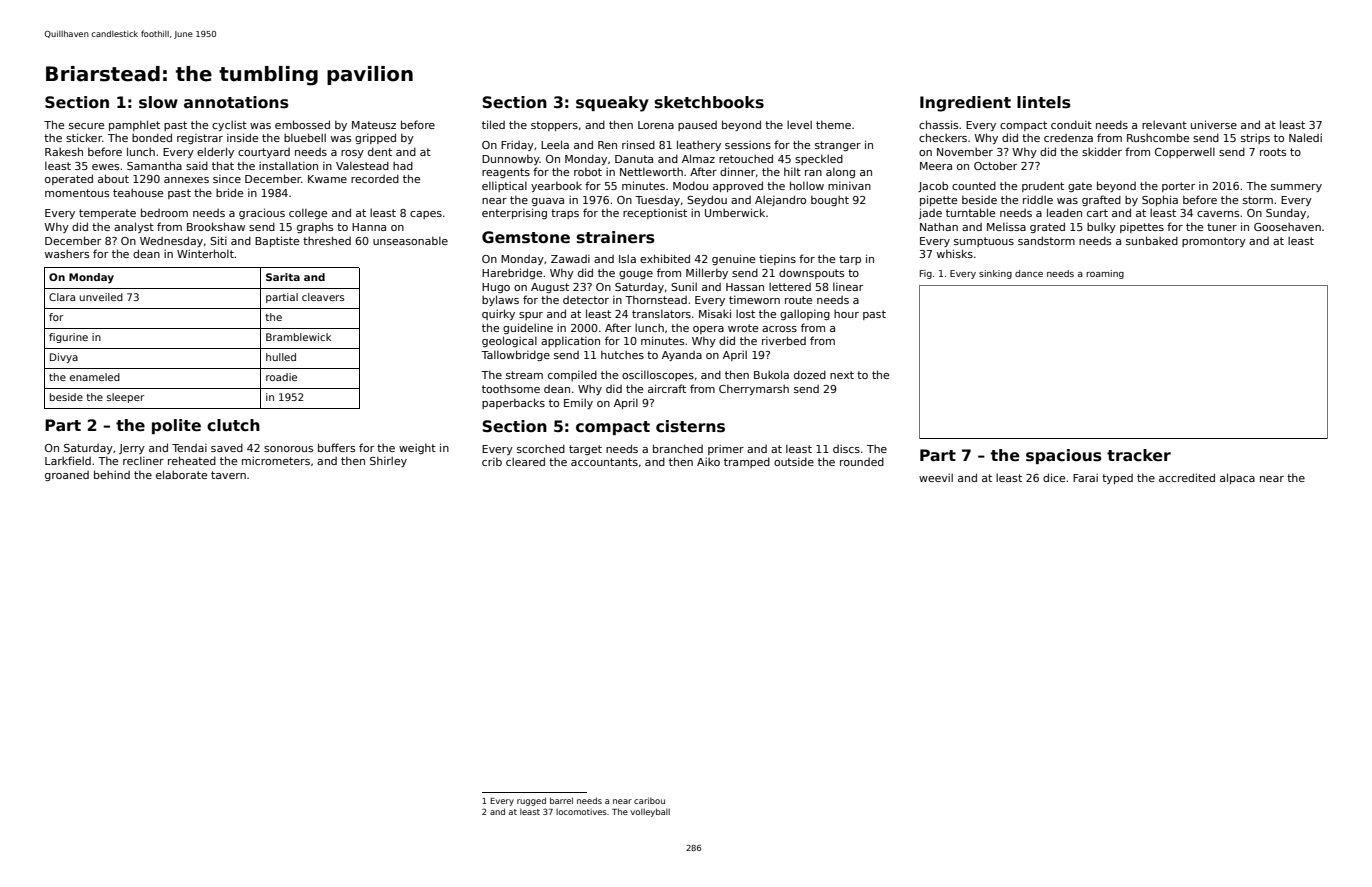  What do you see at coordinates (1237, 478) in the image?
I see `alpaca` at bounding box center [1237, 478].
